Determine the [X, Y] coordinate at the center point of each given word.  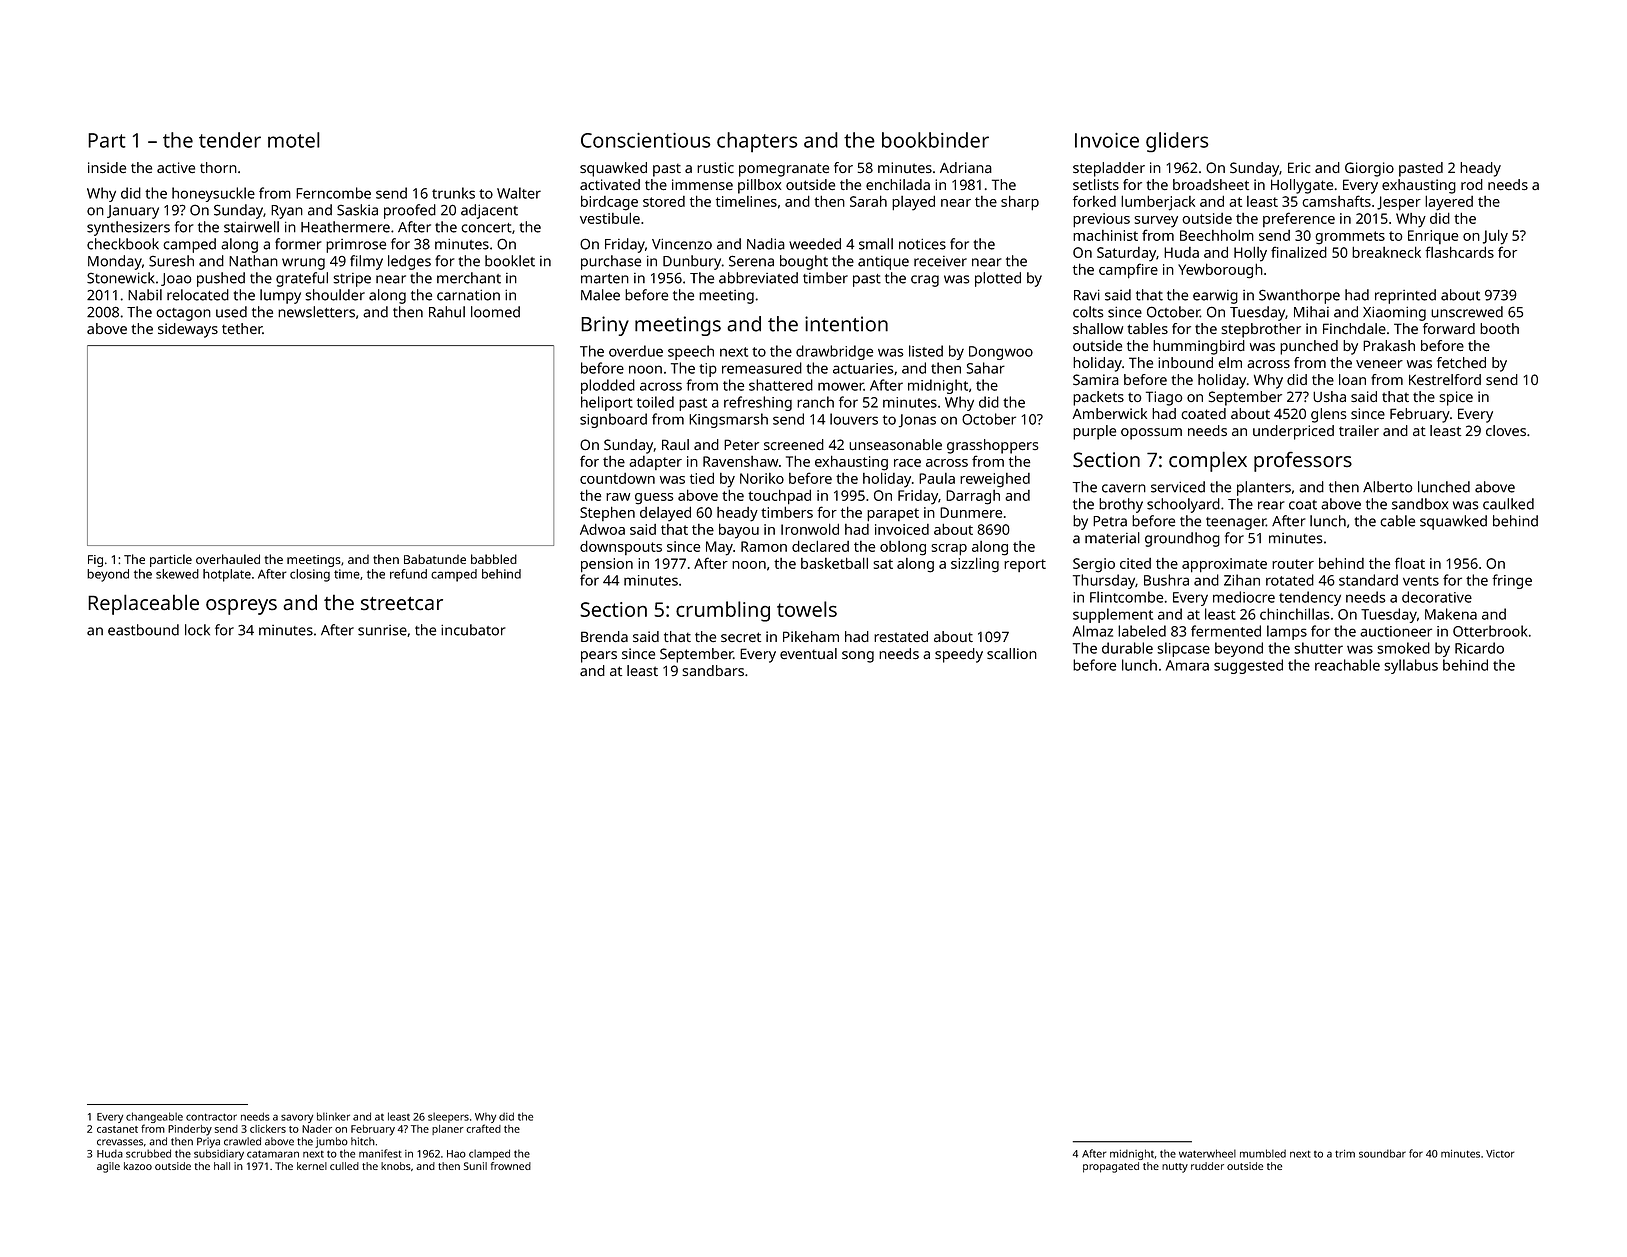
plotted [998, 279]
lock [197, 630]
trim [1345, 1154]
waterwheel [1207, 1153]
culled [344, 1166]
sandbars [713, 670]
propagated [1111, 1167]
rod [1472, 184]
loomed [495, 312]
